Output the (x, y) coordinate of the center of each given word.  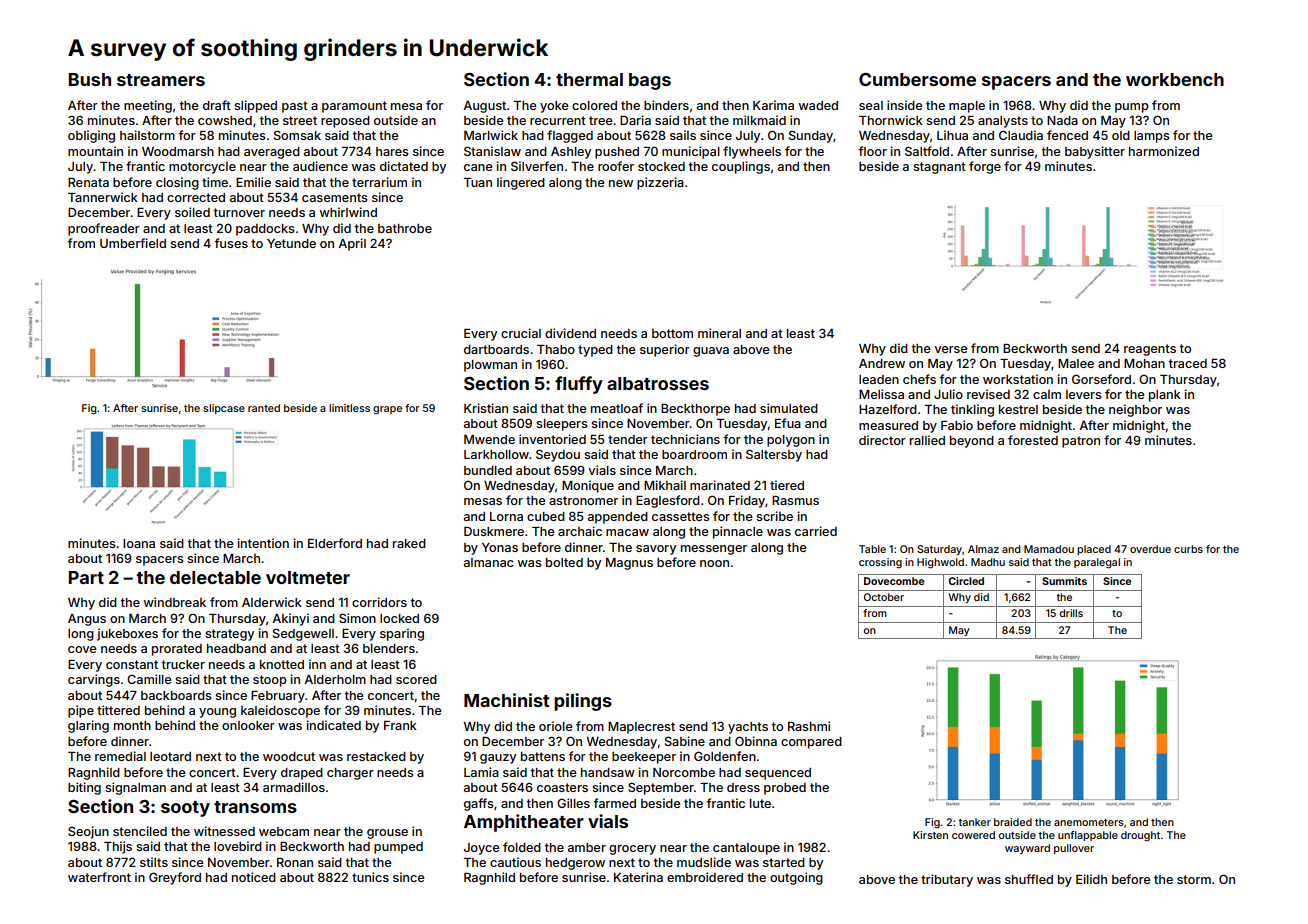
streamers (161, 80)
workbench (1175, 79)
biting (84, 788)
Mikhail (665, 485)
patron (1081, 442)
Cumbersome (917, 79)
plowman (490, 366)
